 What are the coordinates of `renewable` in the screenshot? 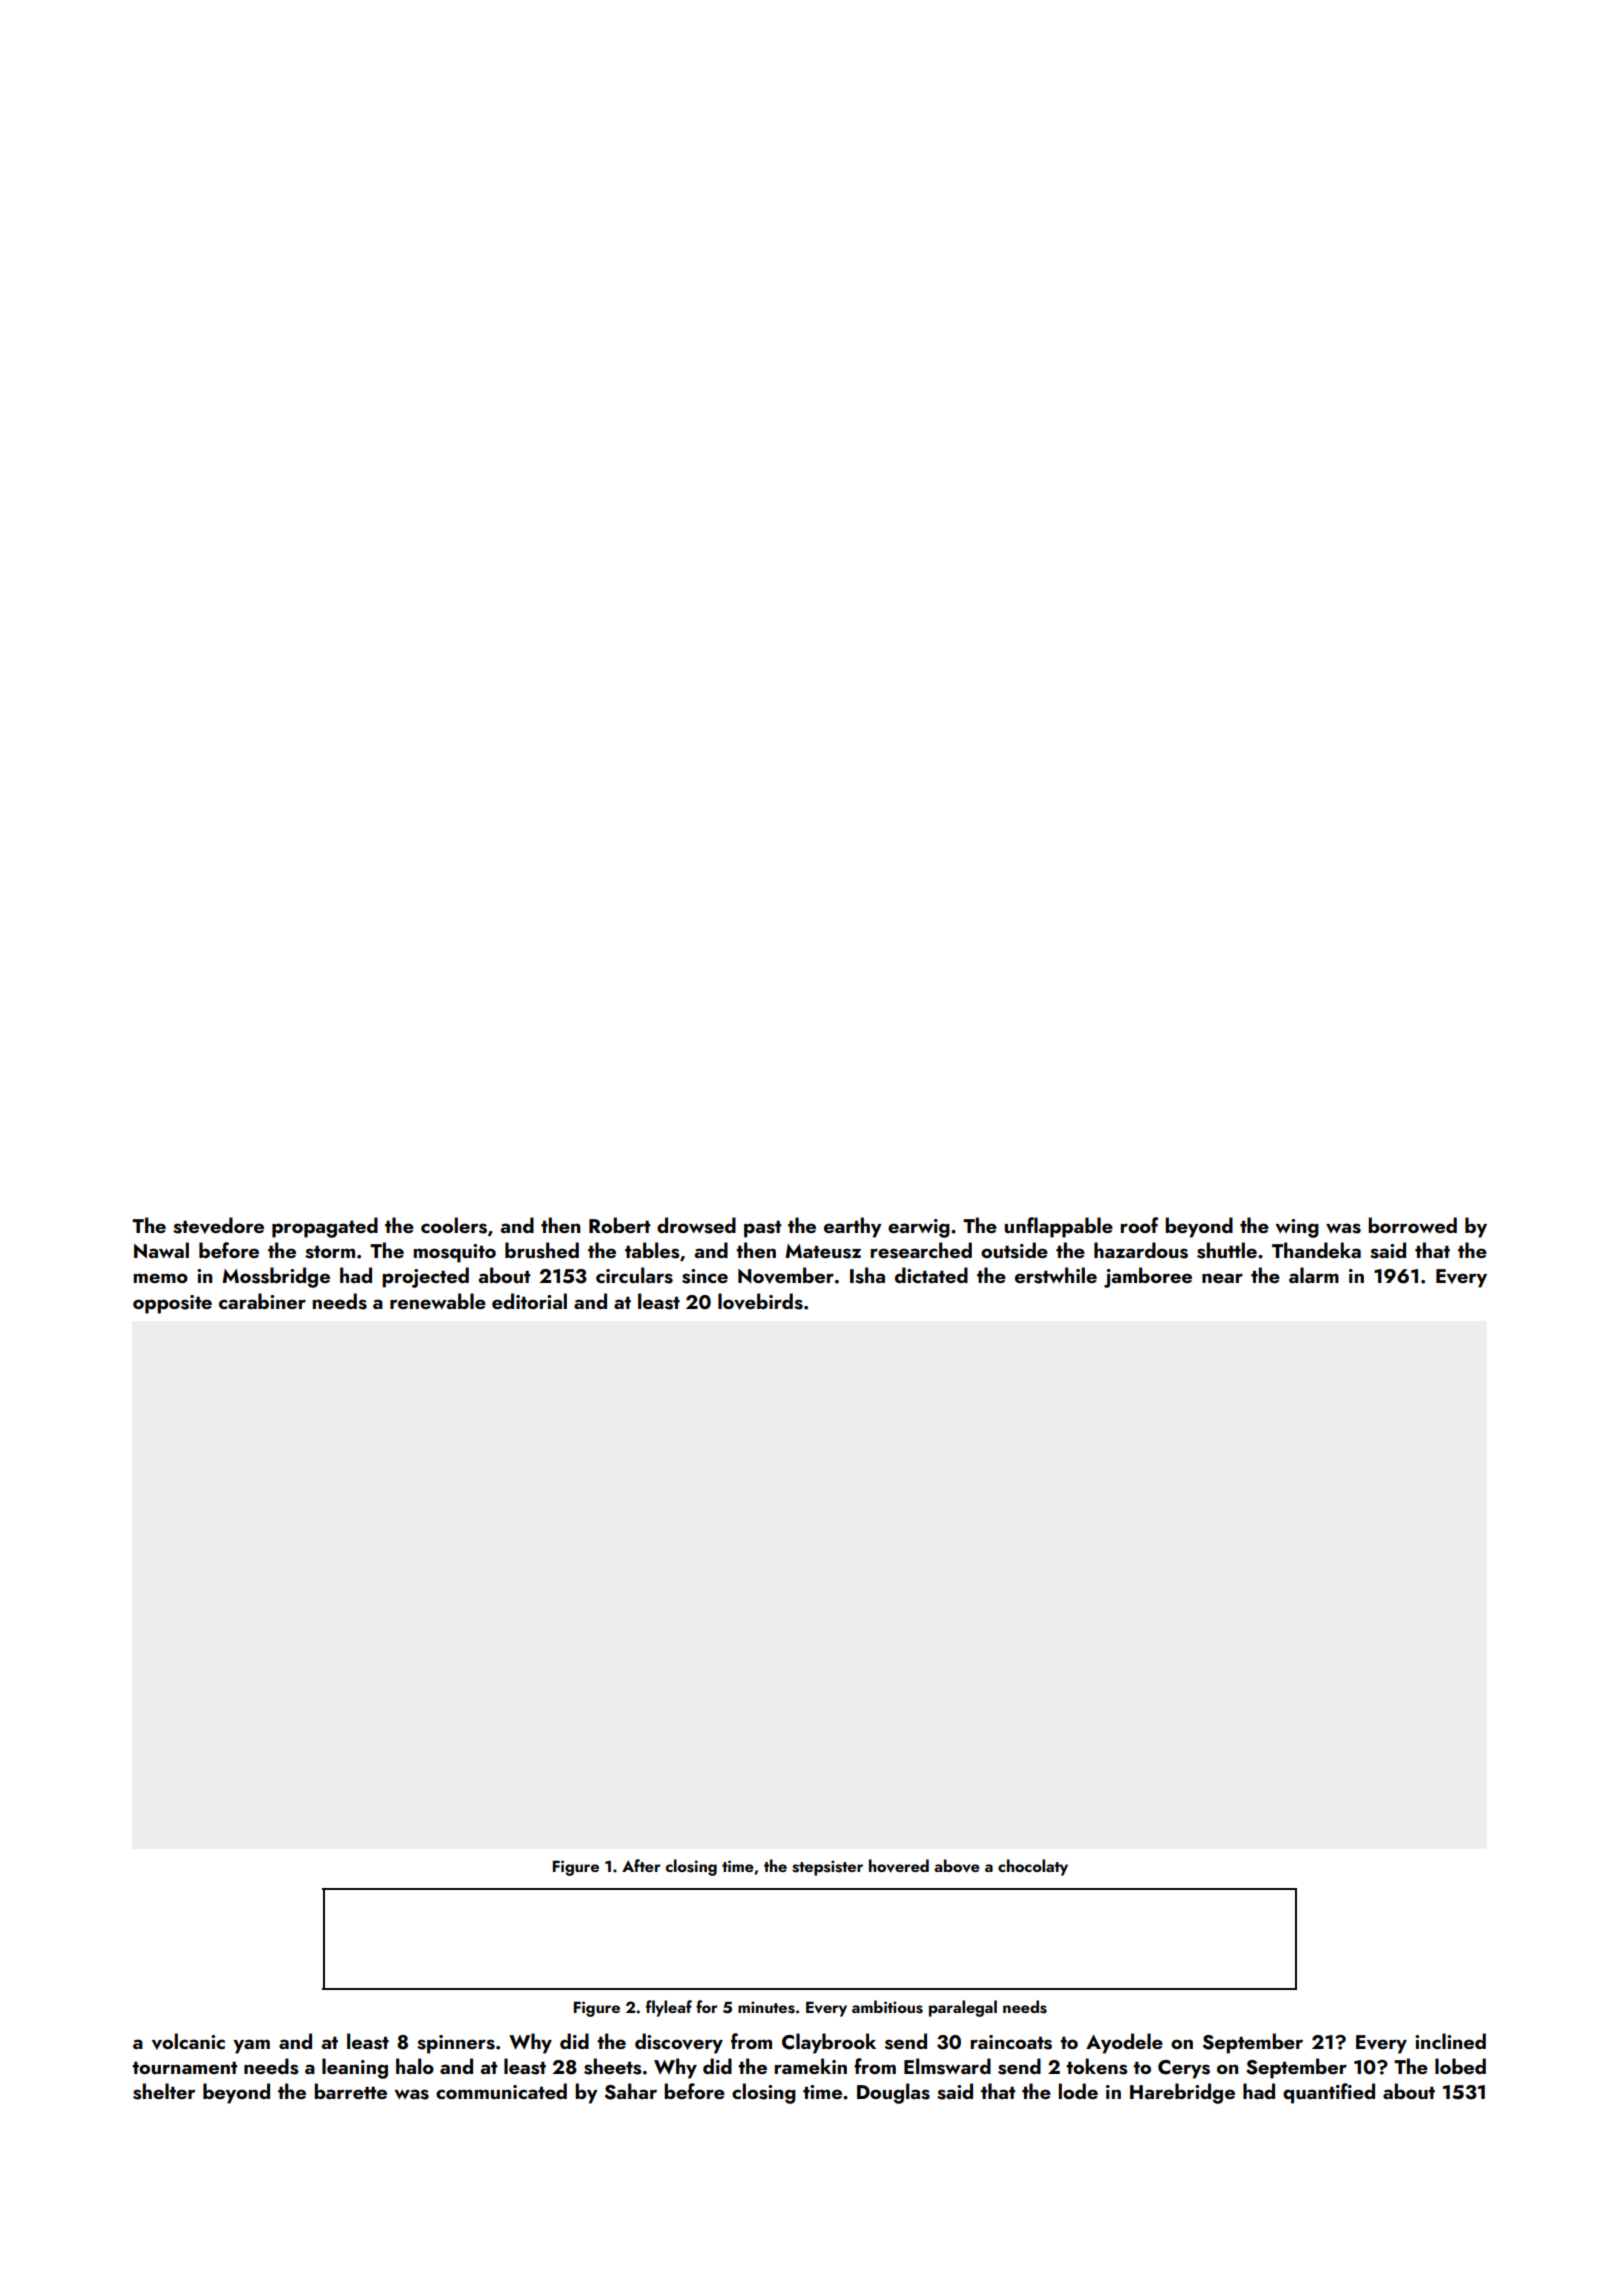 It's located at (438, 1301).
